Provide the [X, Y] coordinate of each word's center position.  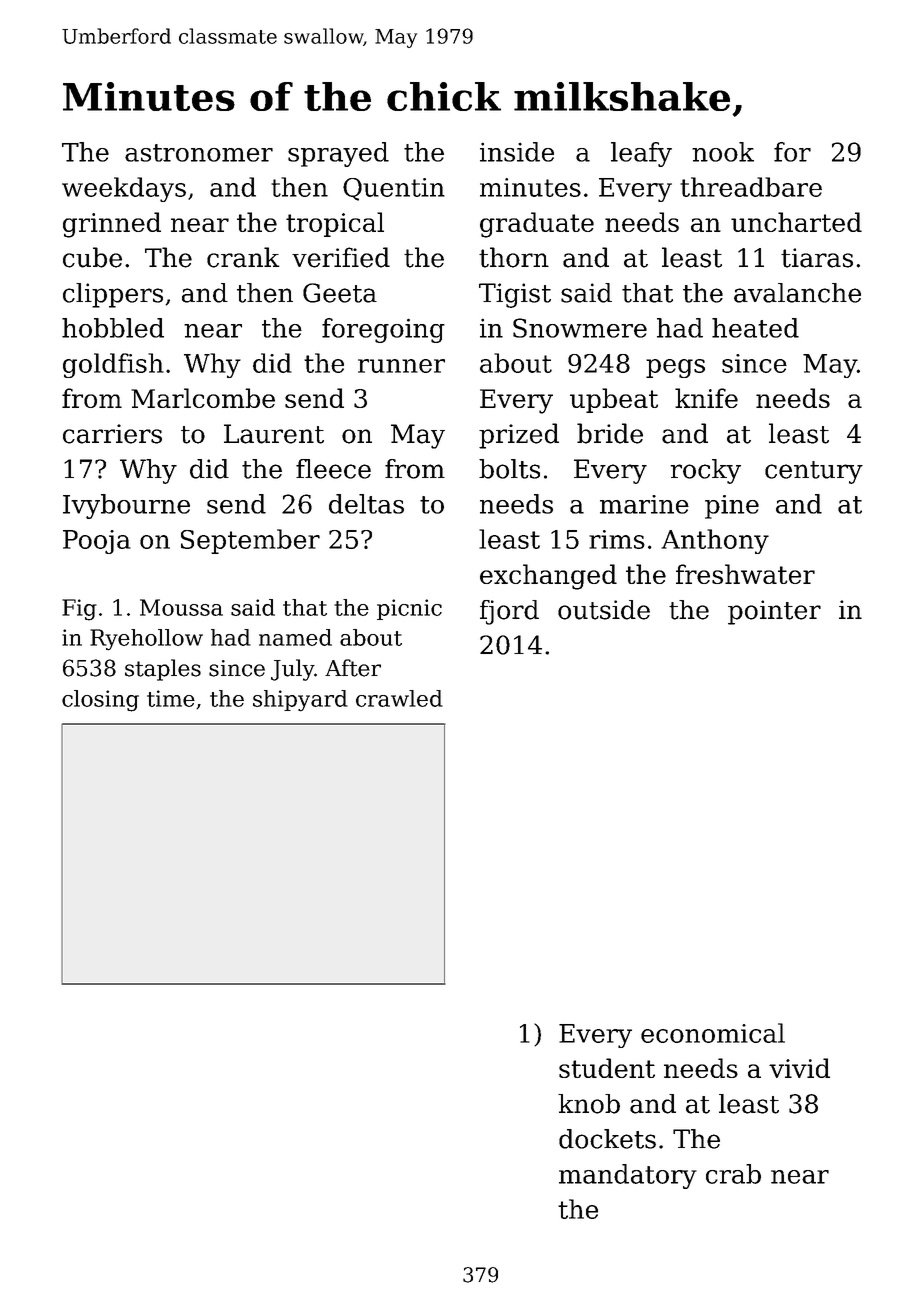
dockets [607, 1139]
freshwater [745, 574]
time [171, 698]
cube [92, 257]
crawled [399, 698]
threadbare [751, 187]
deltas [366, 504]
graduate [537, 225]
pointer [774, 612]
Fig [79, 610]
